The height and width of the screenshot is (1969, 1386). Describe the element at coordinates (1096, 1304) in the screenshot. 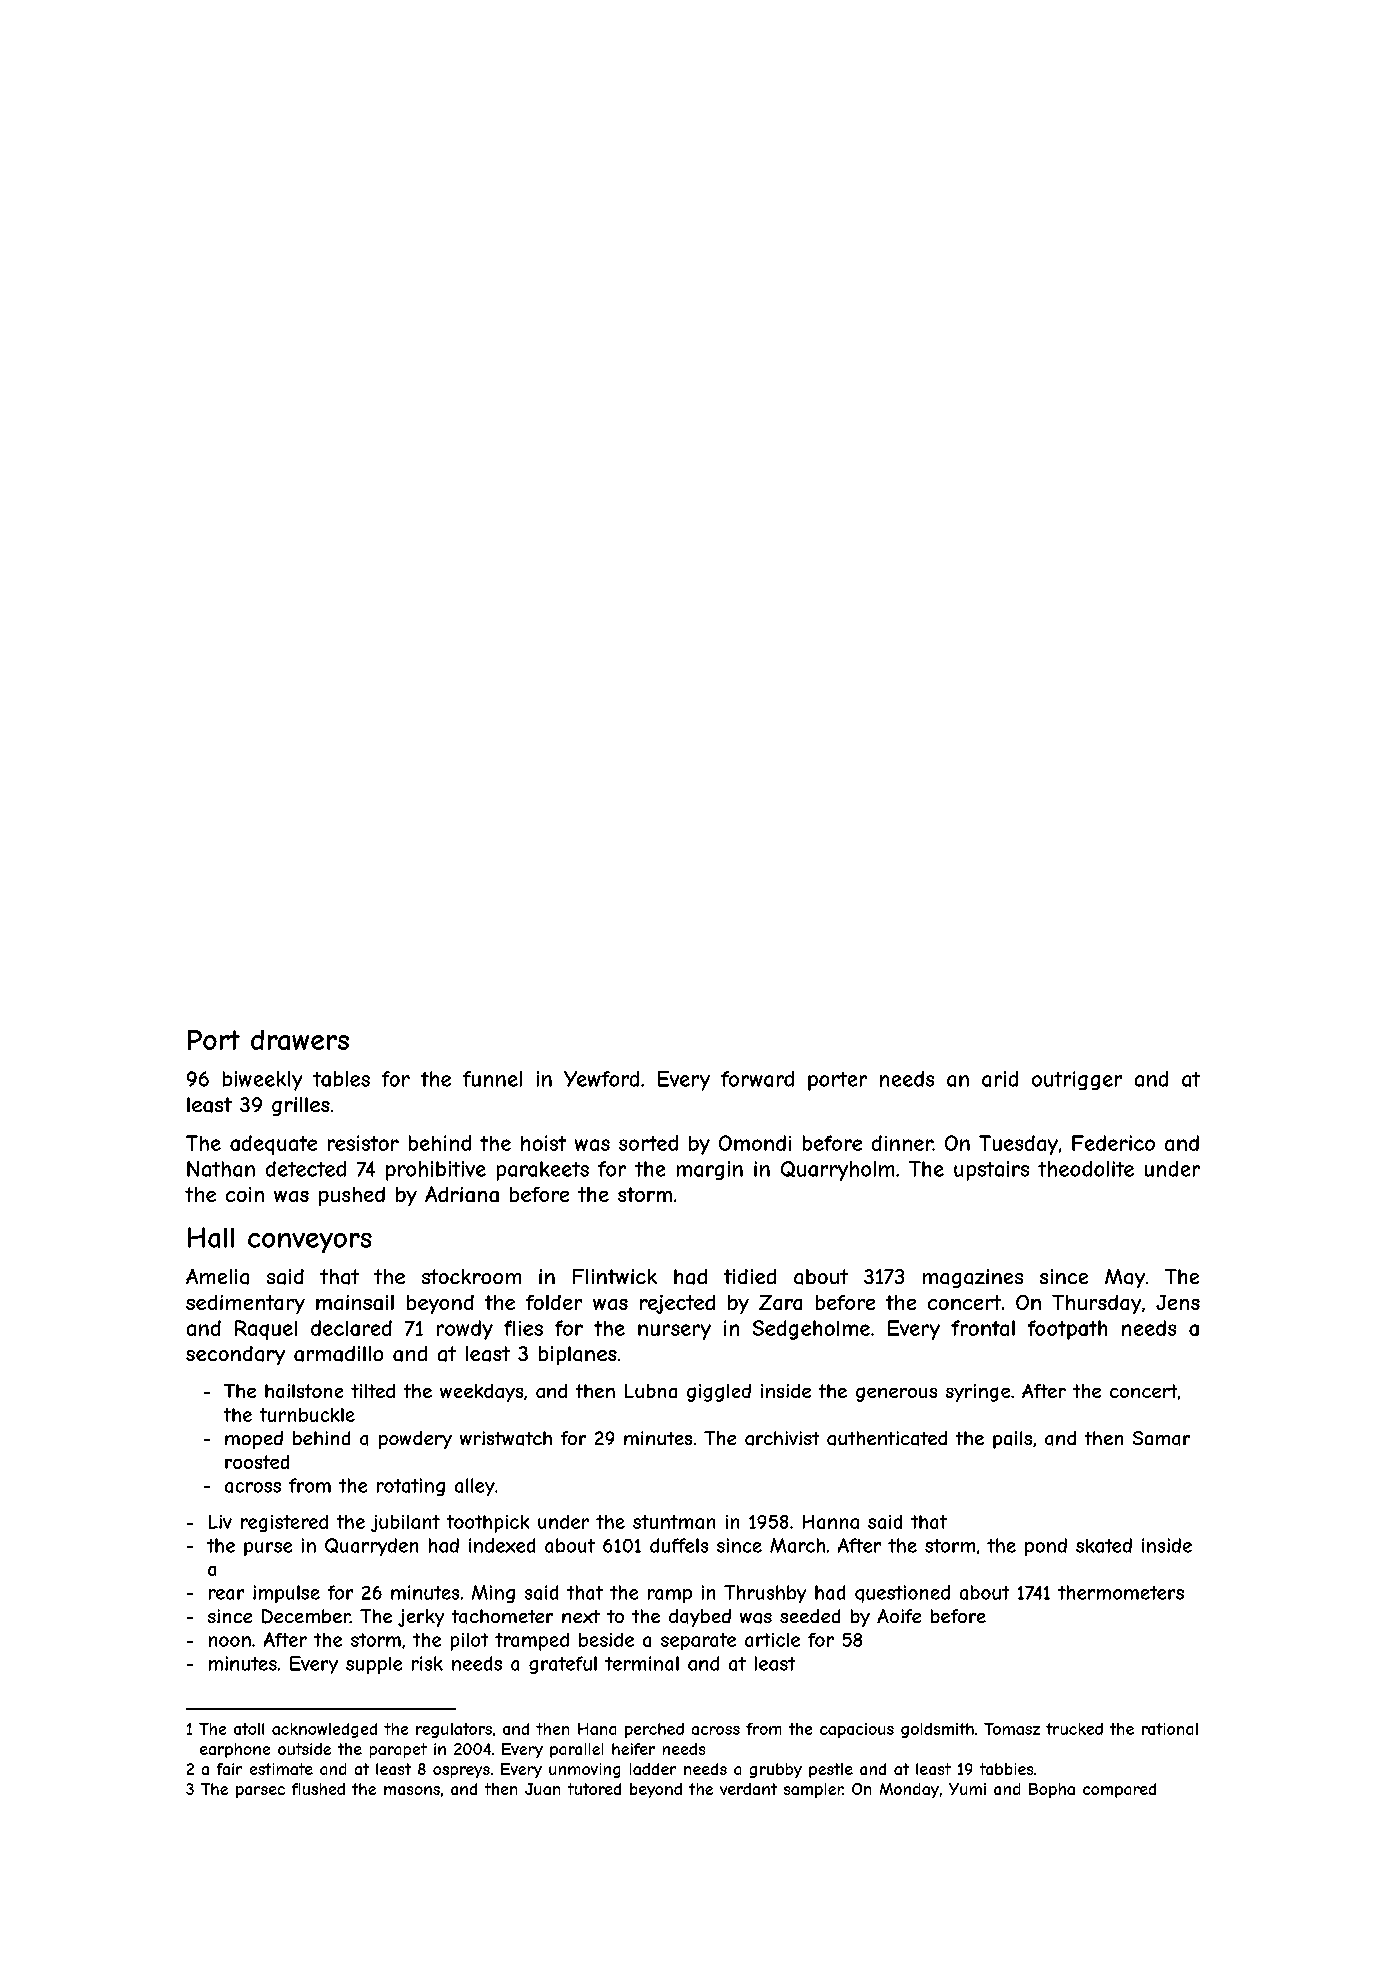

I see `Thursday` at that location.
